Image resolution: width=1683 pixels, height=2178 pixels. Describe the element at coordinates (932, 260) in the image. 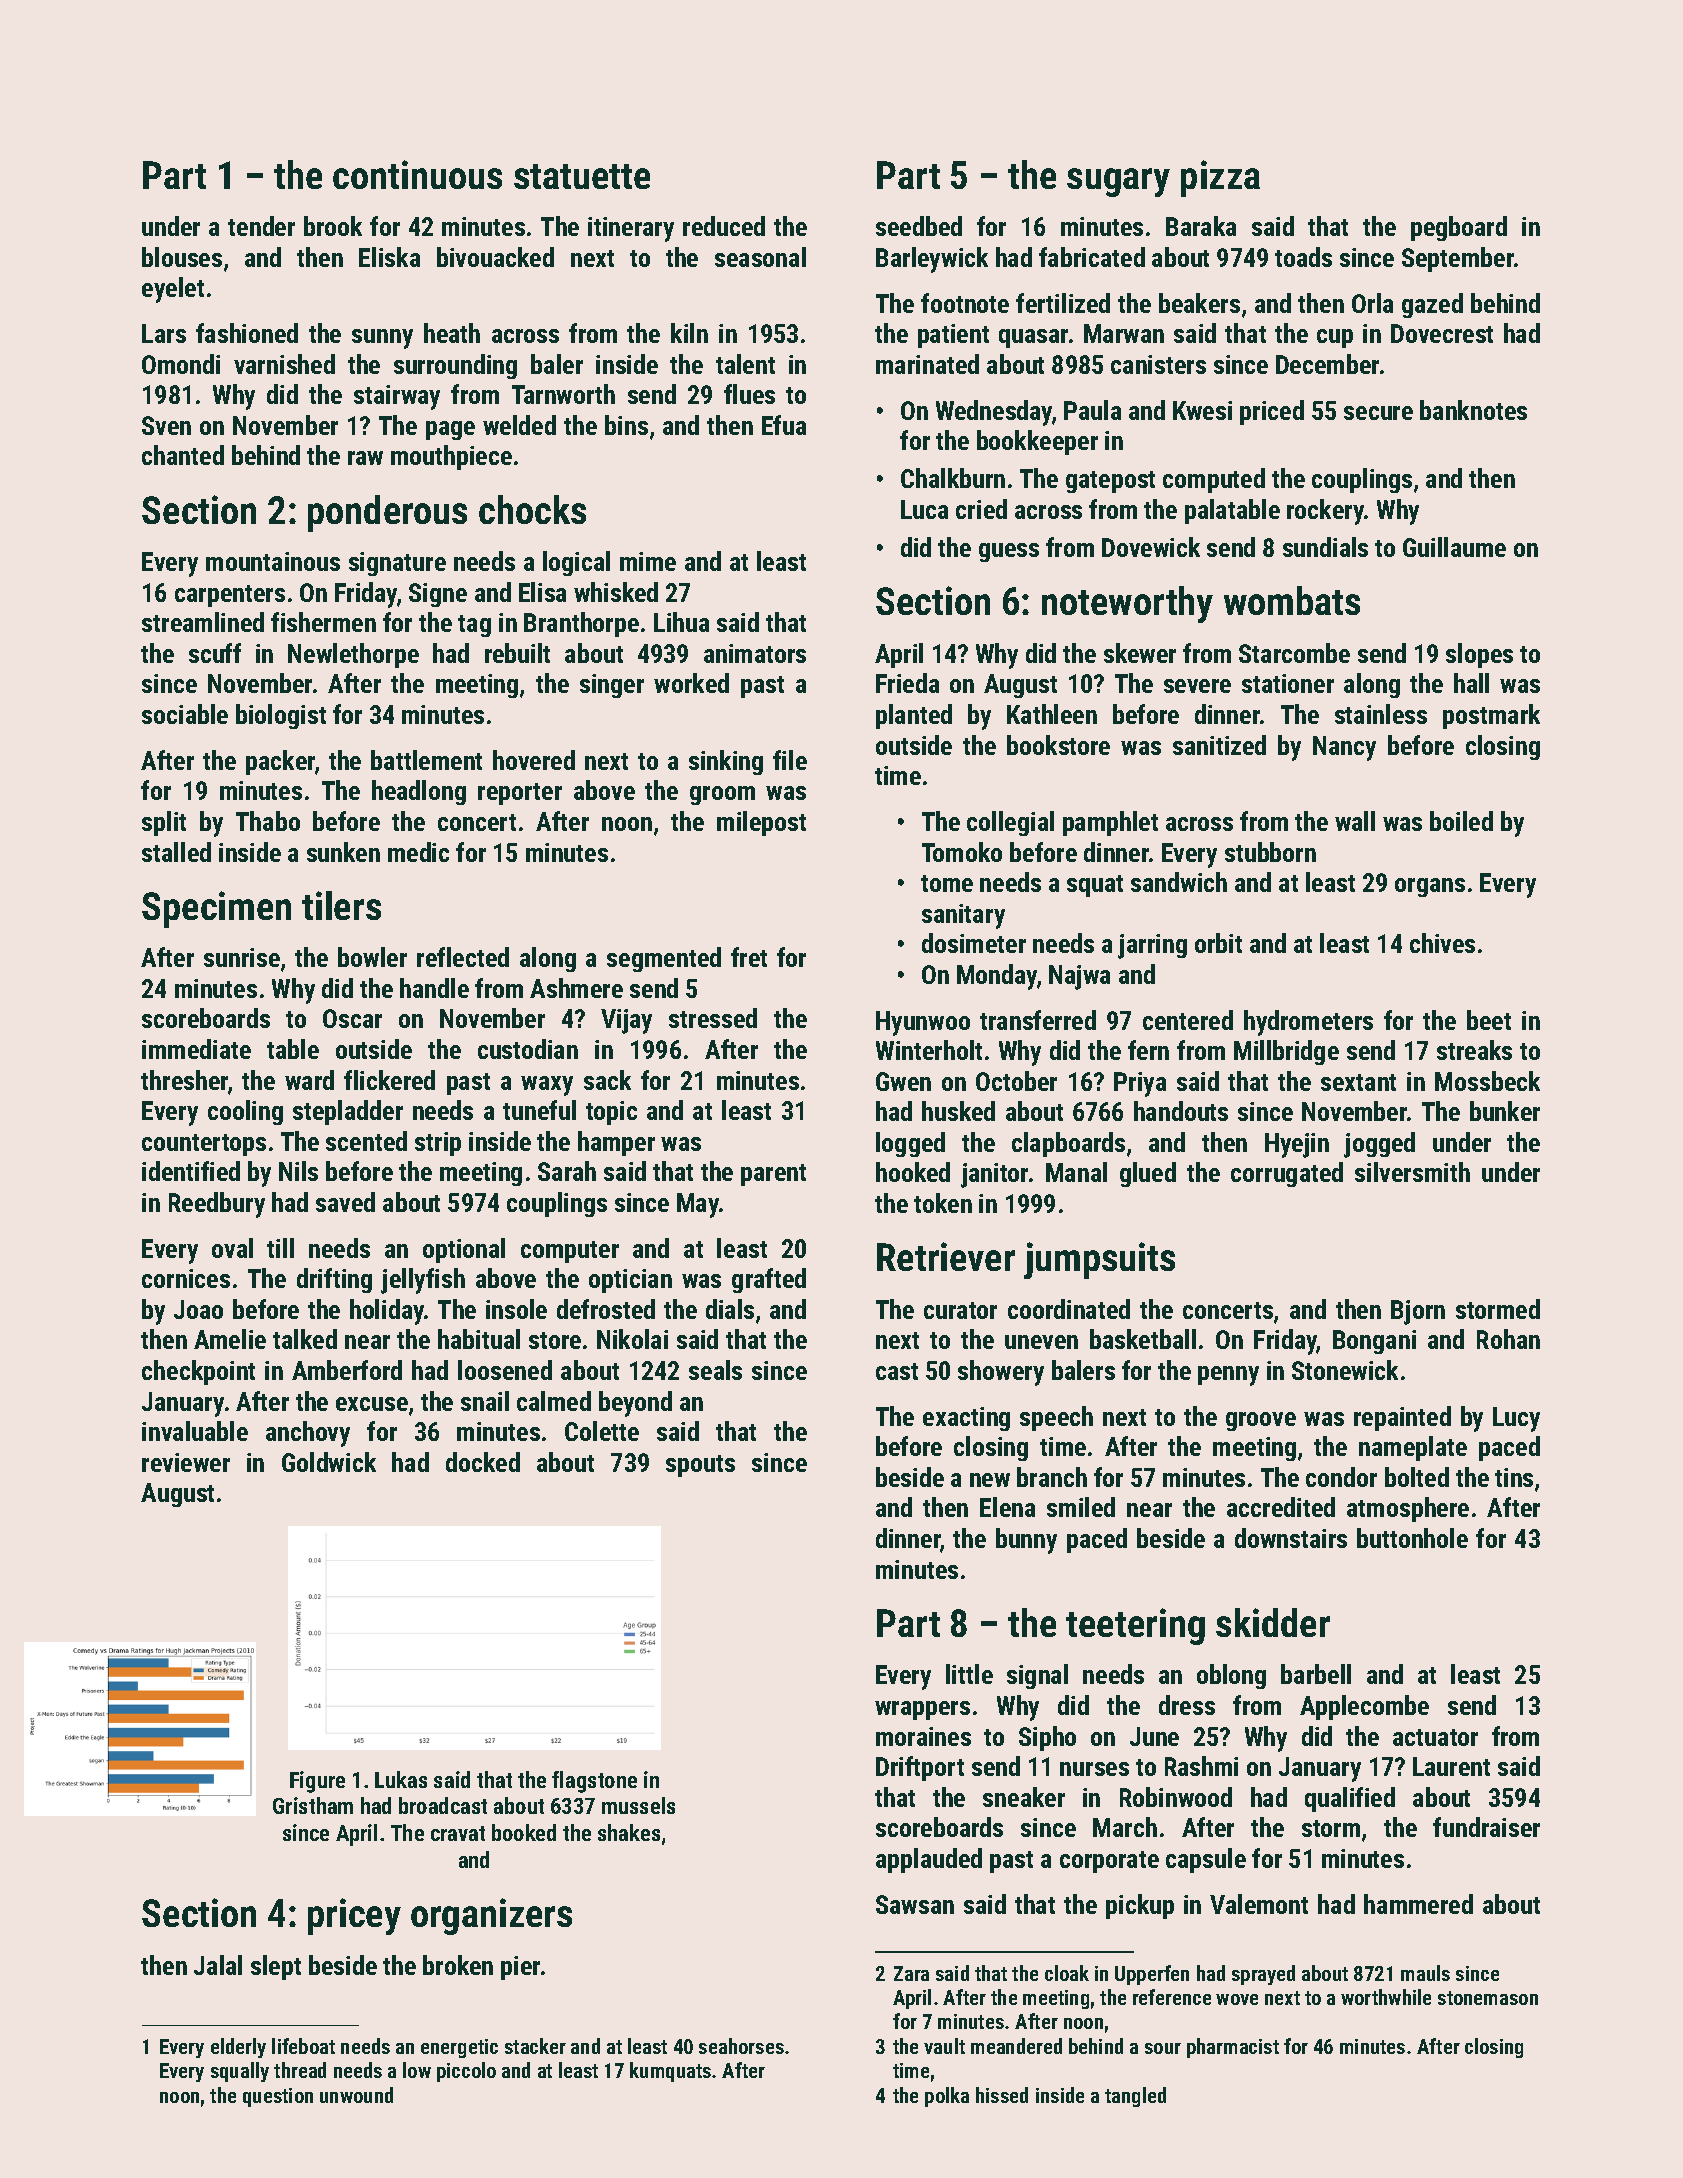

I see `Barleywick` at that location.
